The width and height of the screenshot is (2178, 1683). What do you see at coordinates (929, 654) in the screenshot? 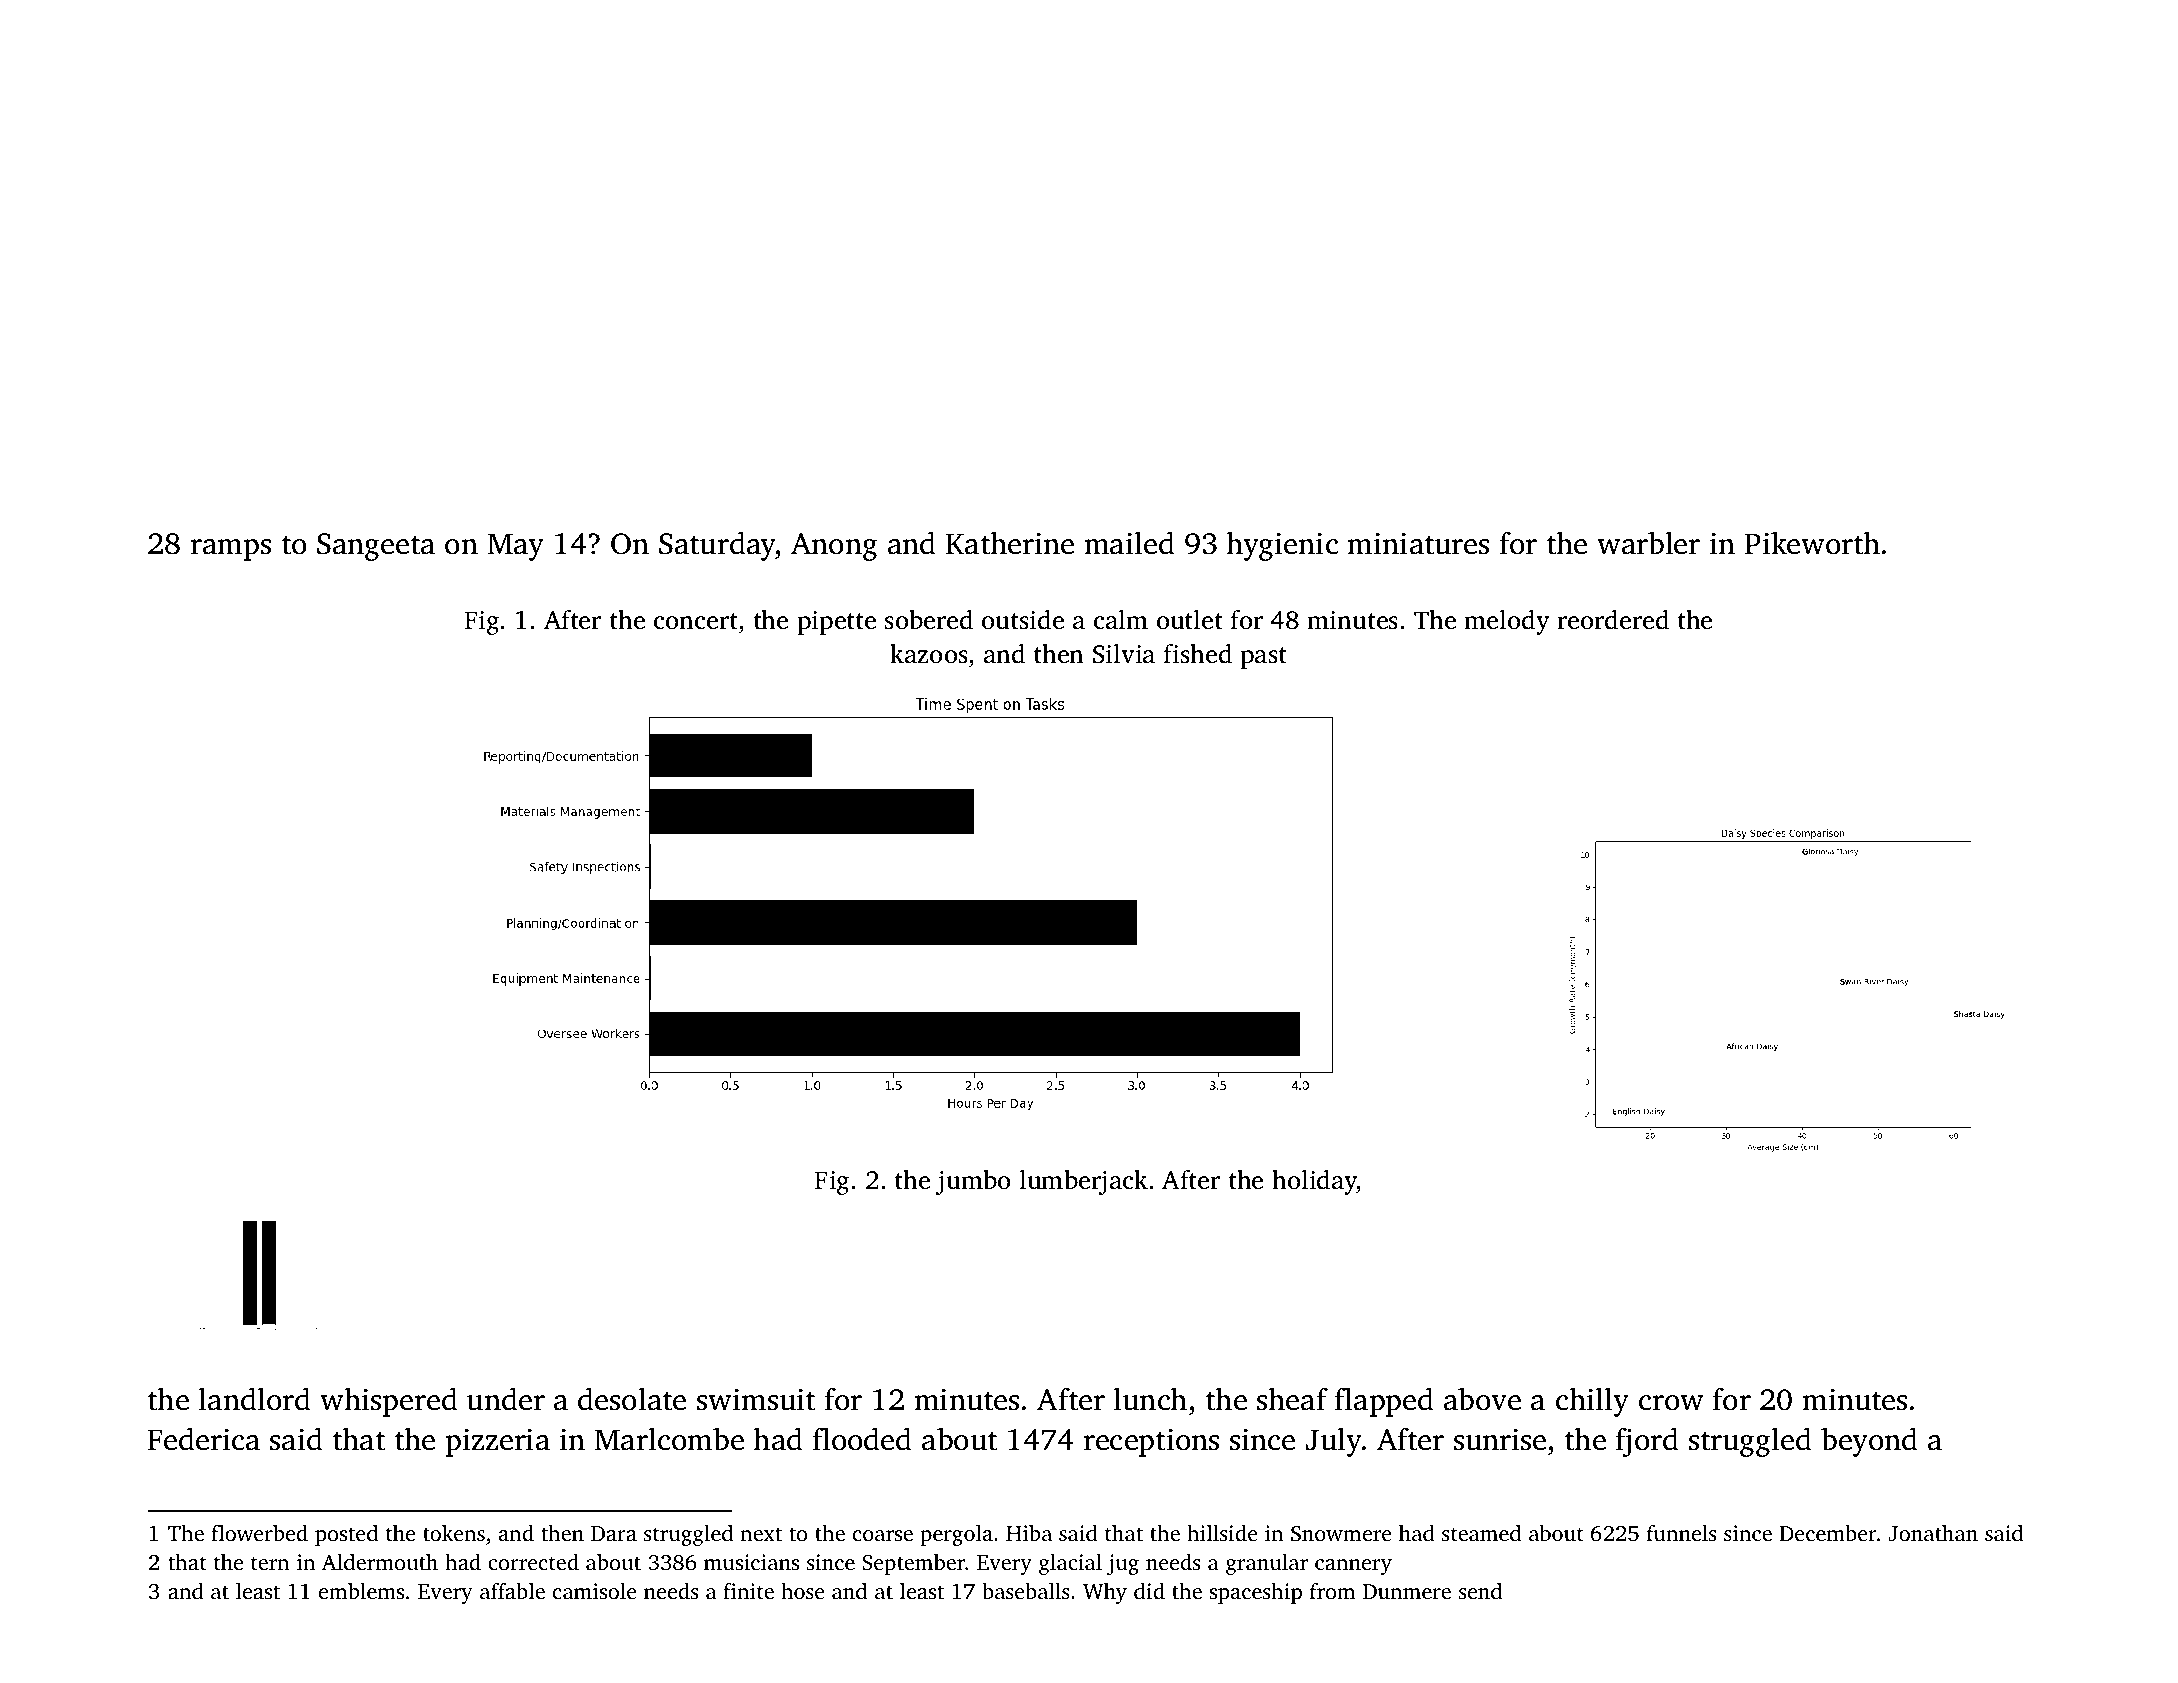
I see `kazoos` at bounding box center [929, 654].
